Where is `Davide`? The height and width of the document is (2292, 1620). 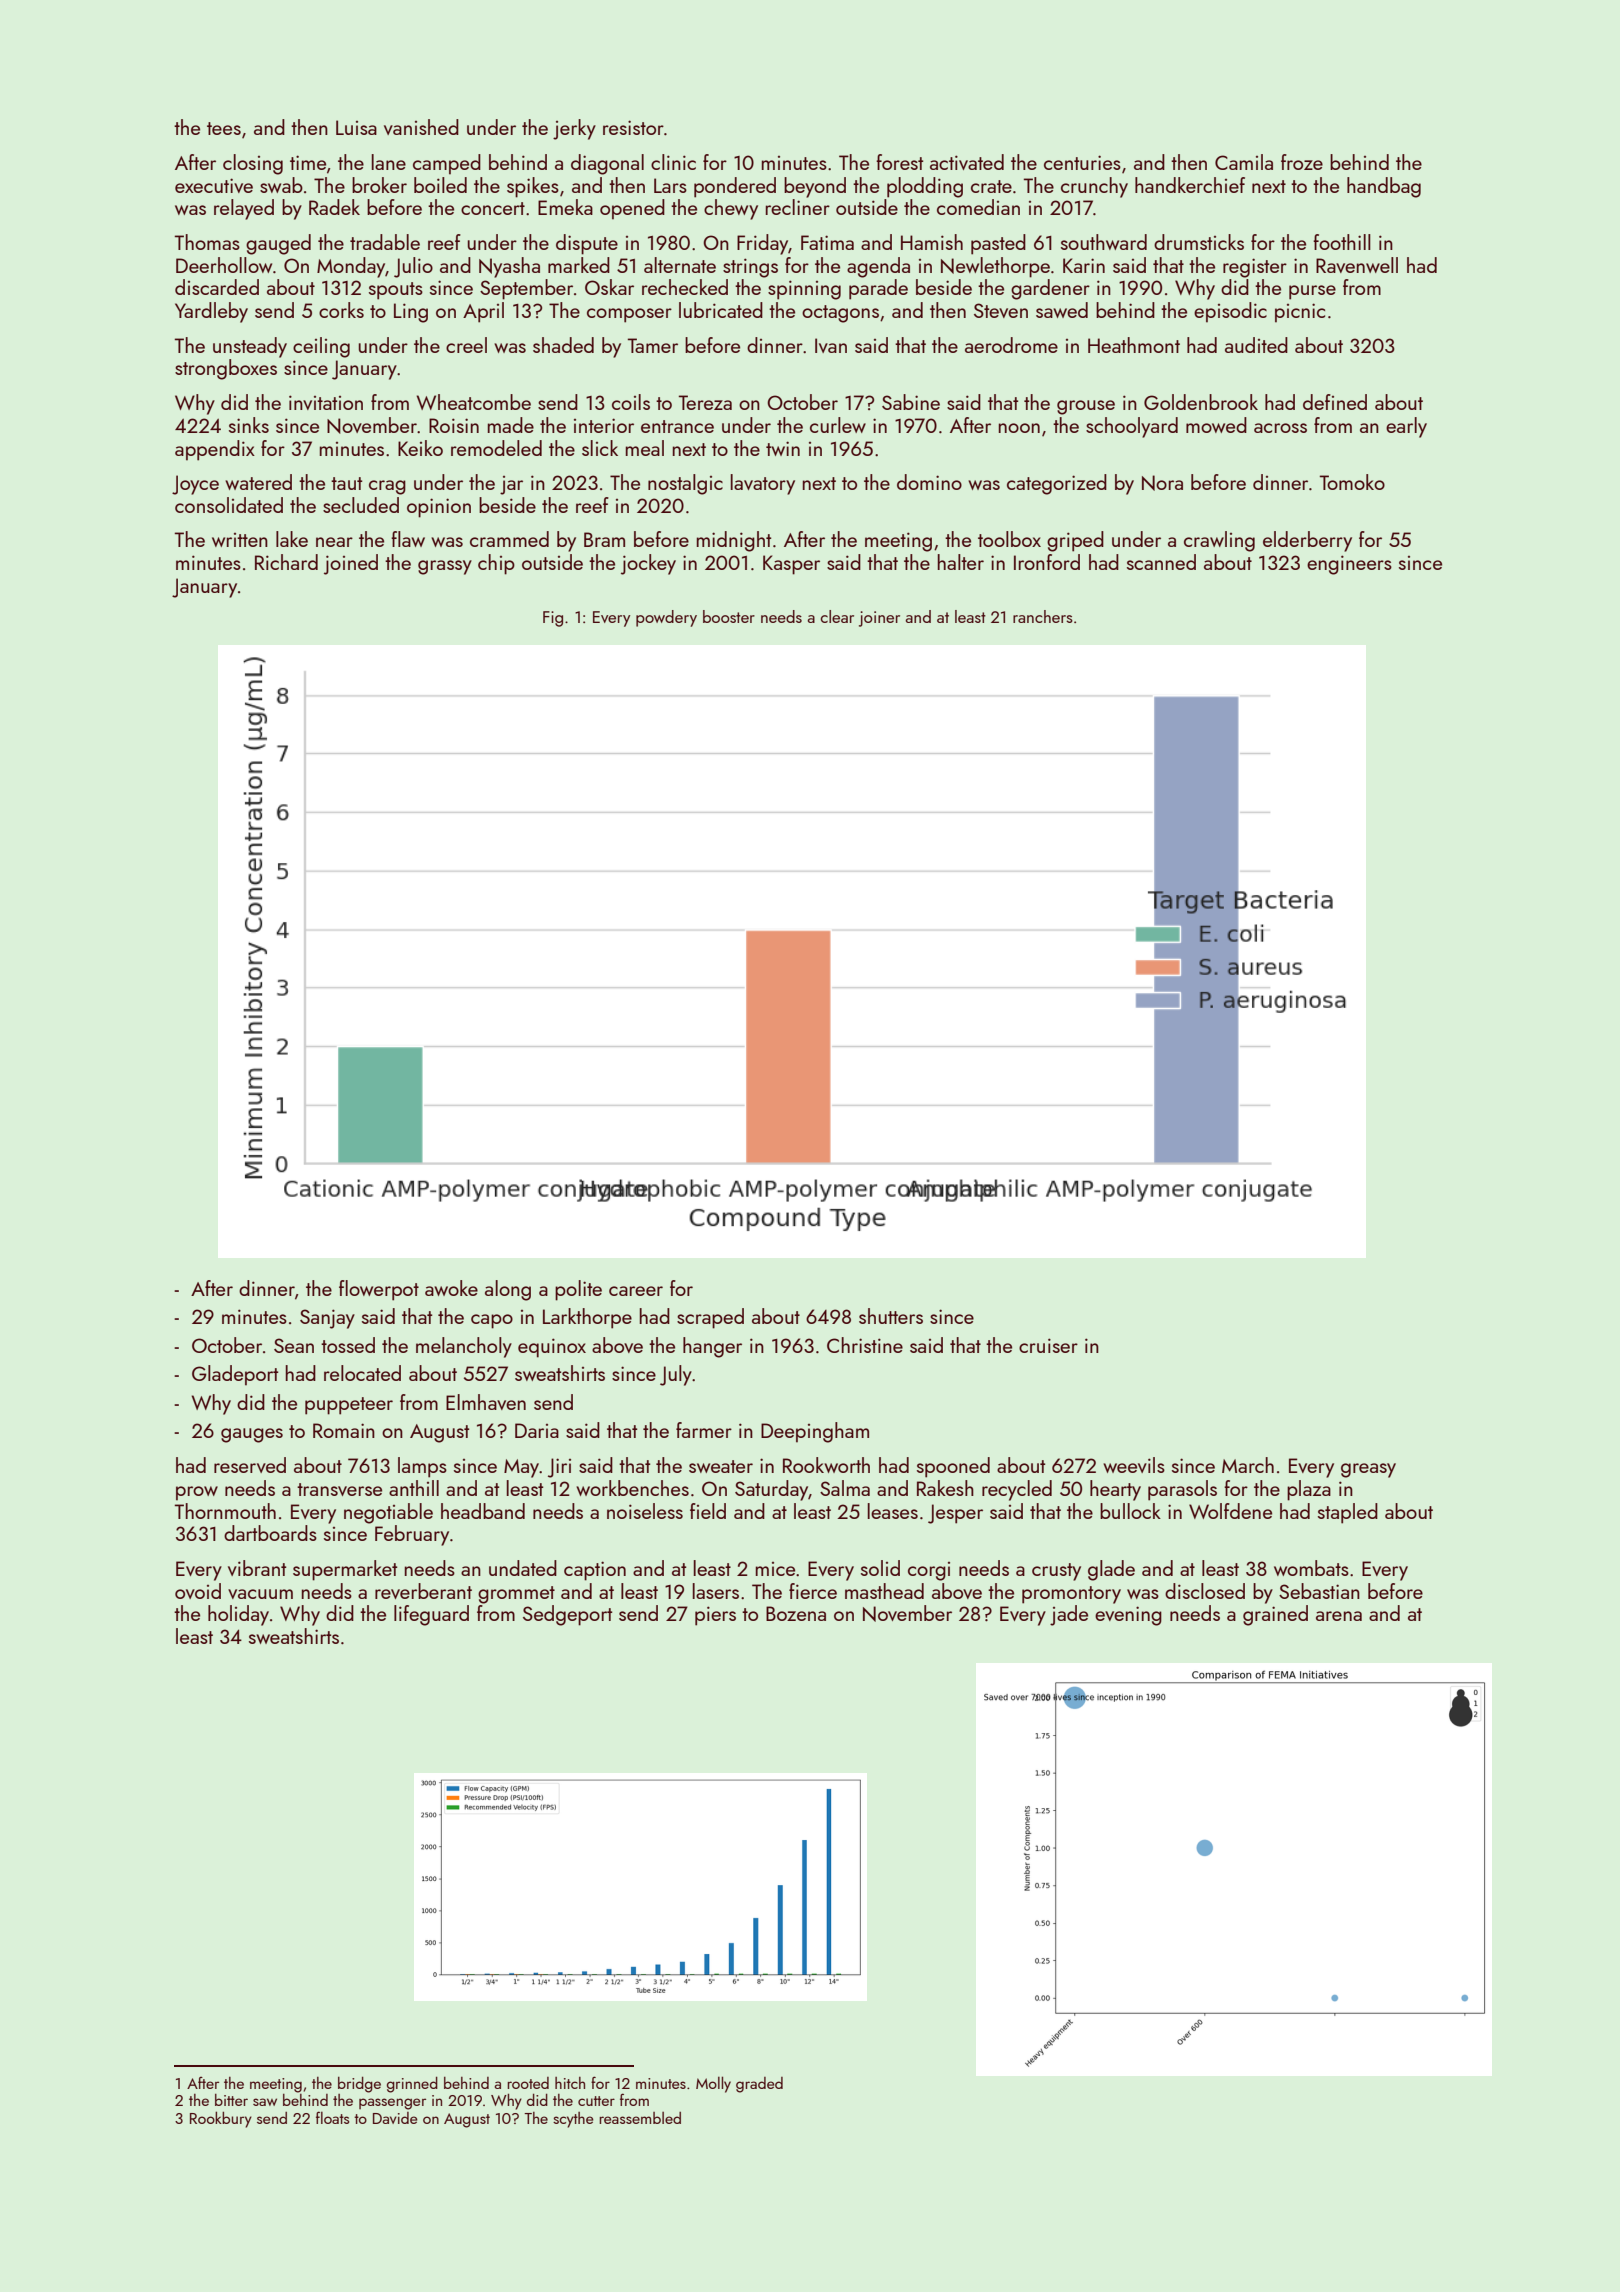 Davide is located at coordinates (395, 2118).
